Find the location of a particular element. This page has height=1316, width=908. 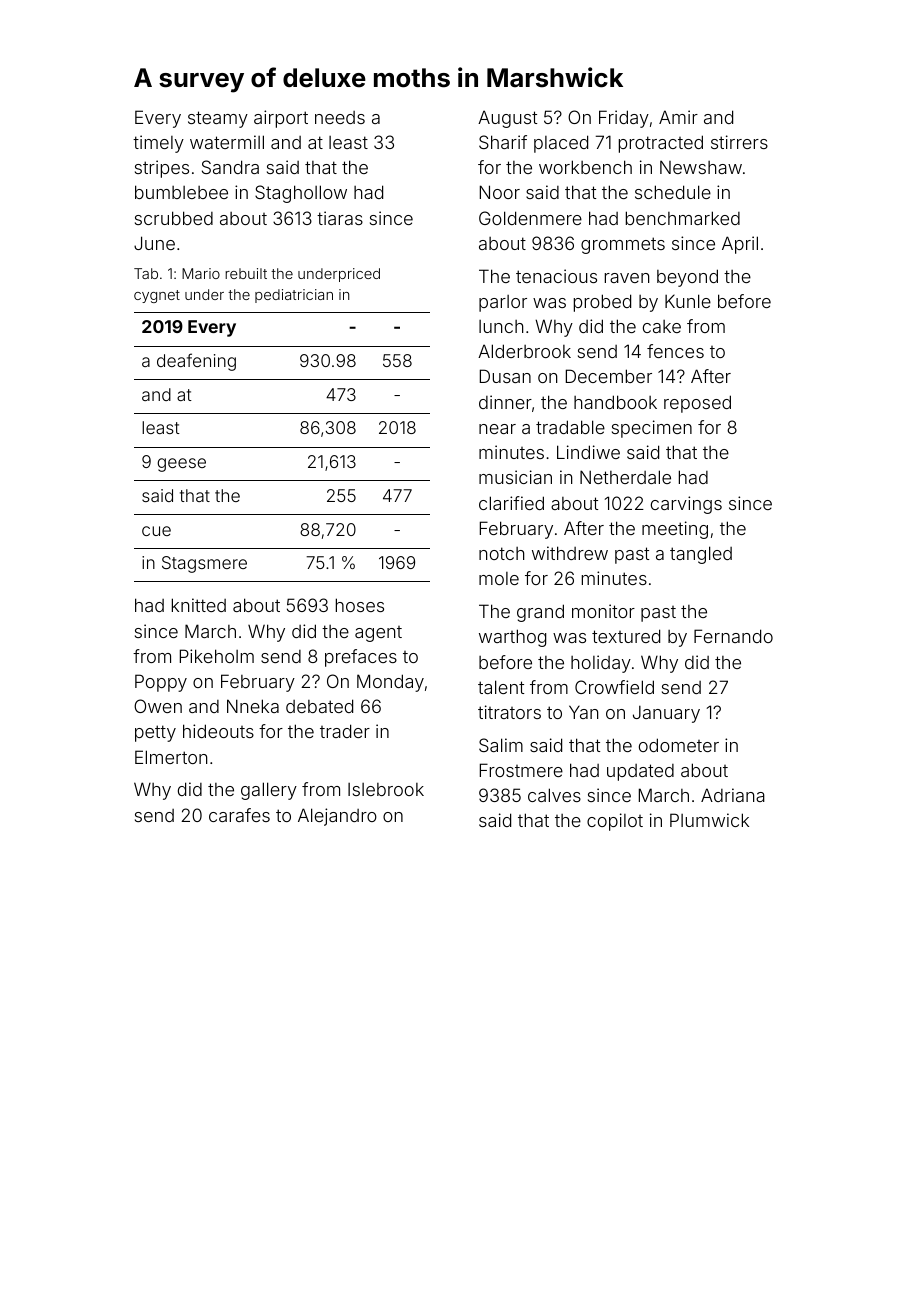

knitted is located at coordinates (199, 605).
